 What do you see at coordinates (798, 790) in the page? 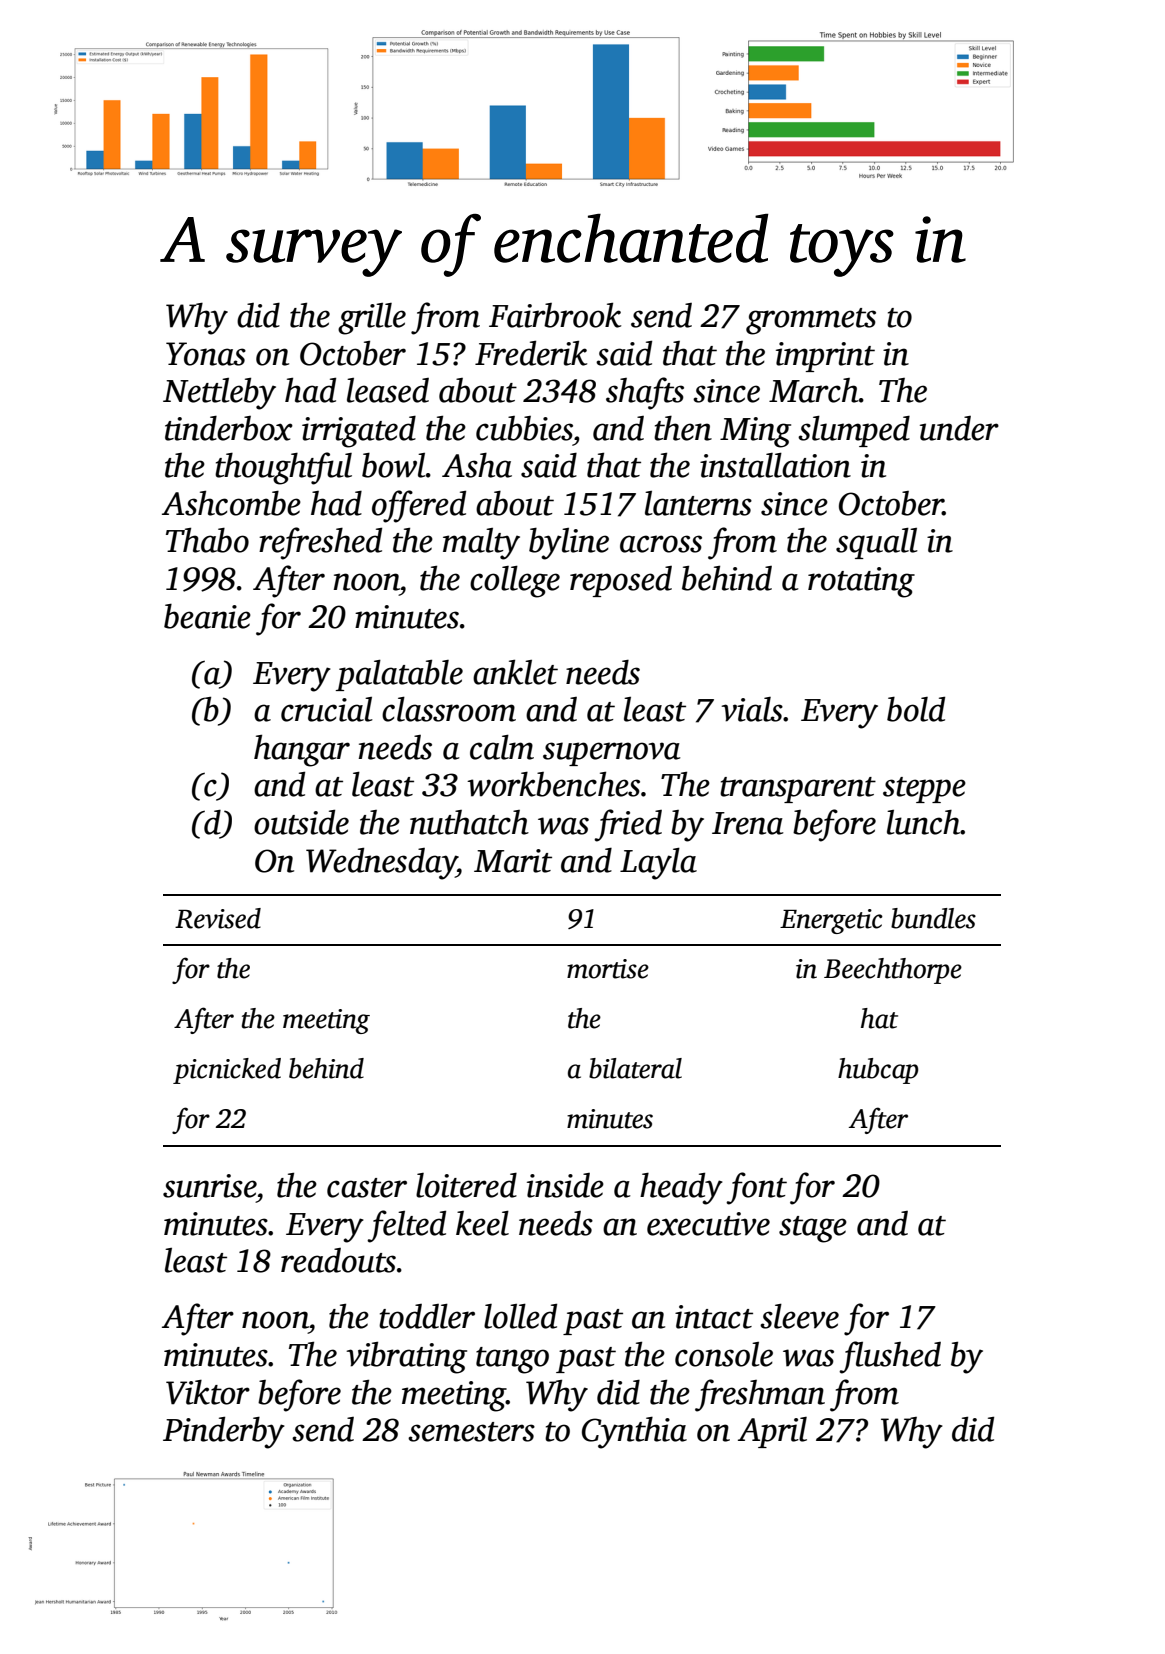
I see `transparent` at bounding box center [798, 790].
